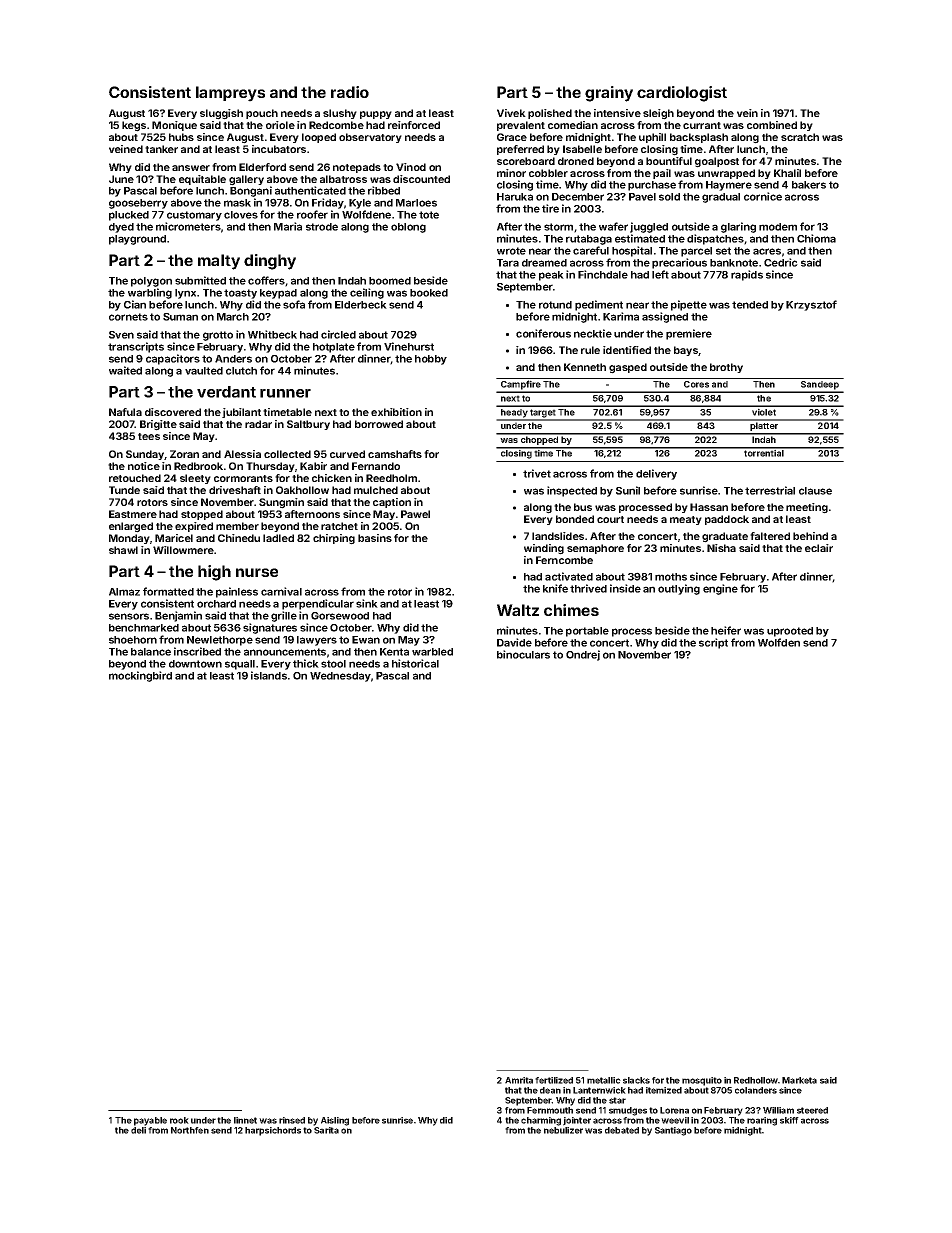 Image resolution: width=952 pixels, height=1233 pixels. Describe the element at coordinates (240, 665) in the screenshot. I see `squall` at that location.
